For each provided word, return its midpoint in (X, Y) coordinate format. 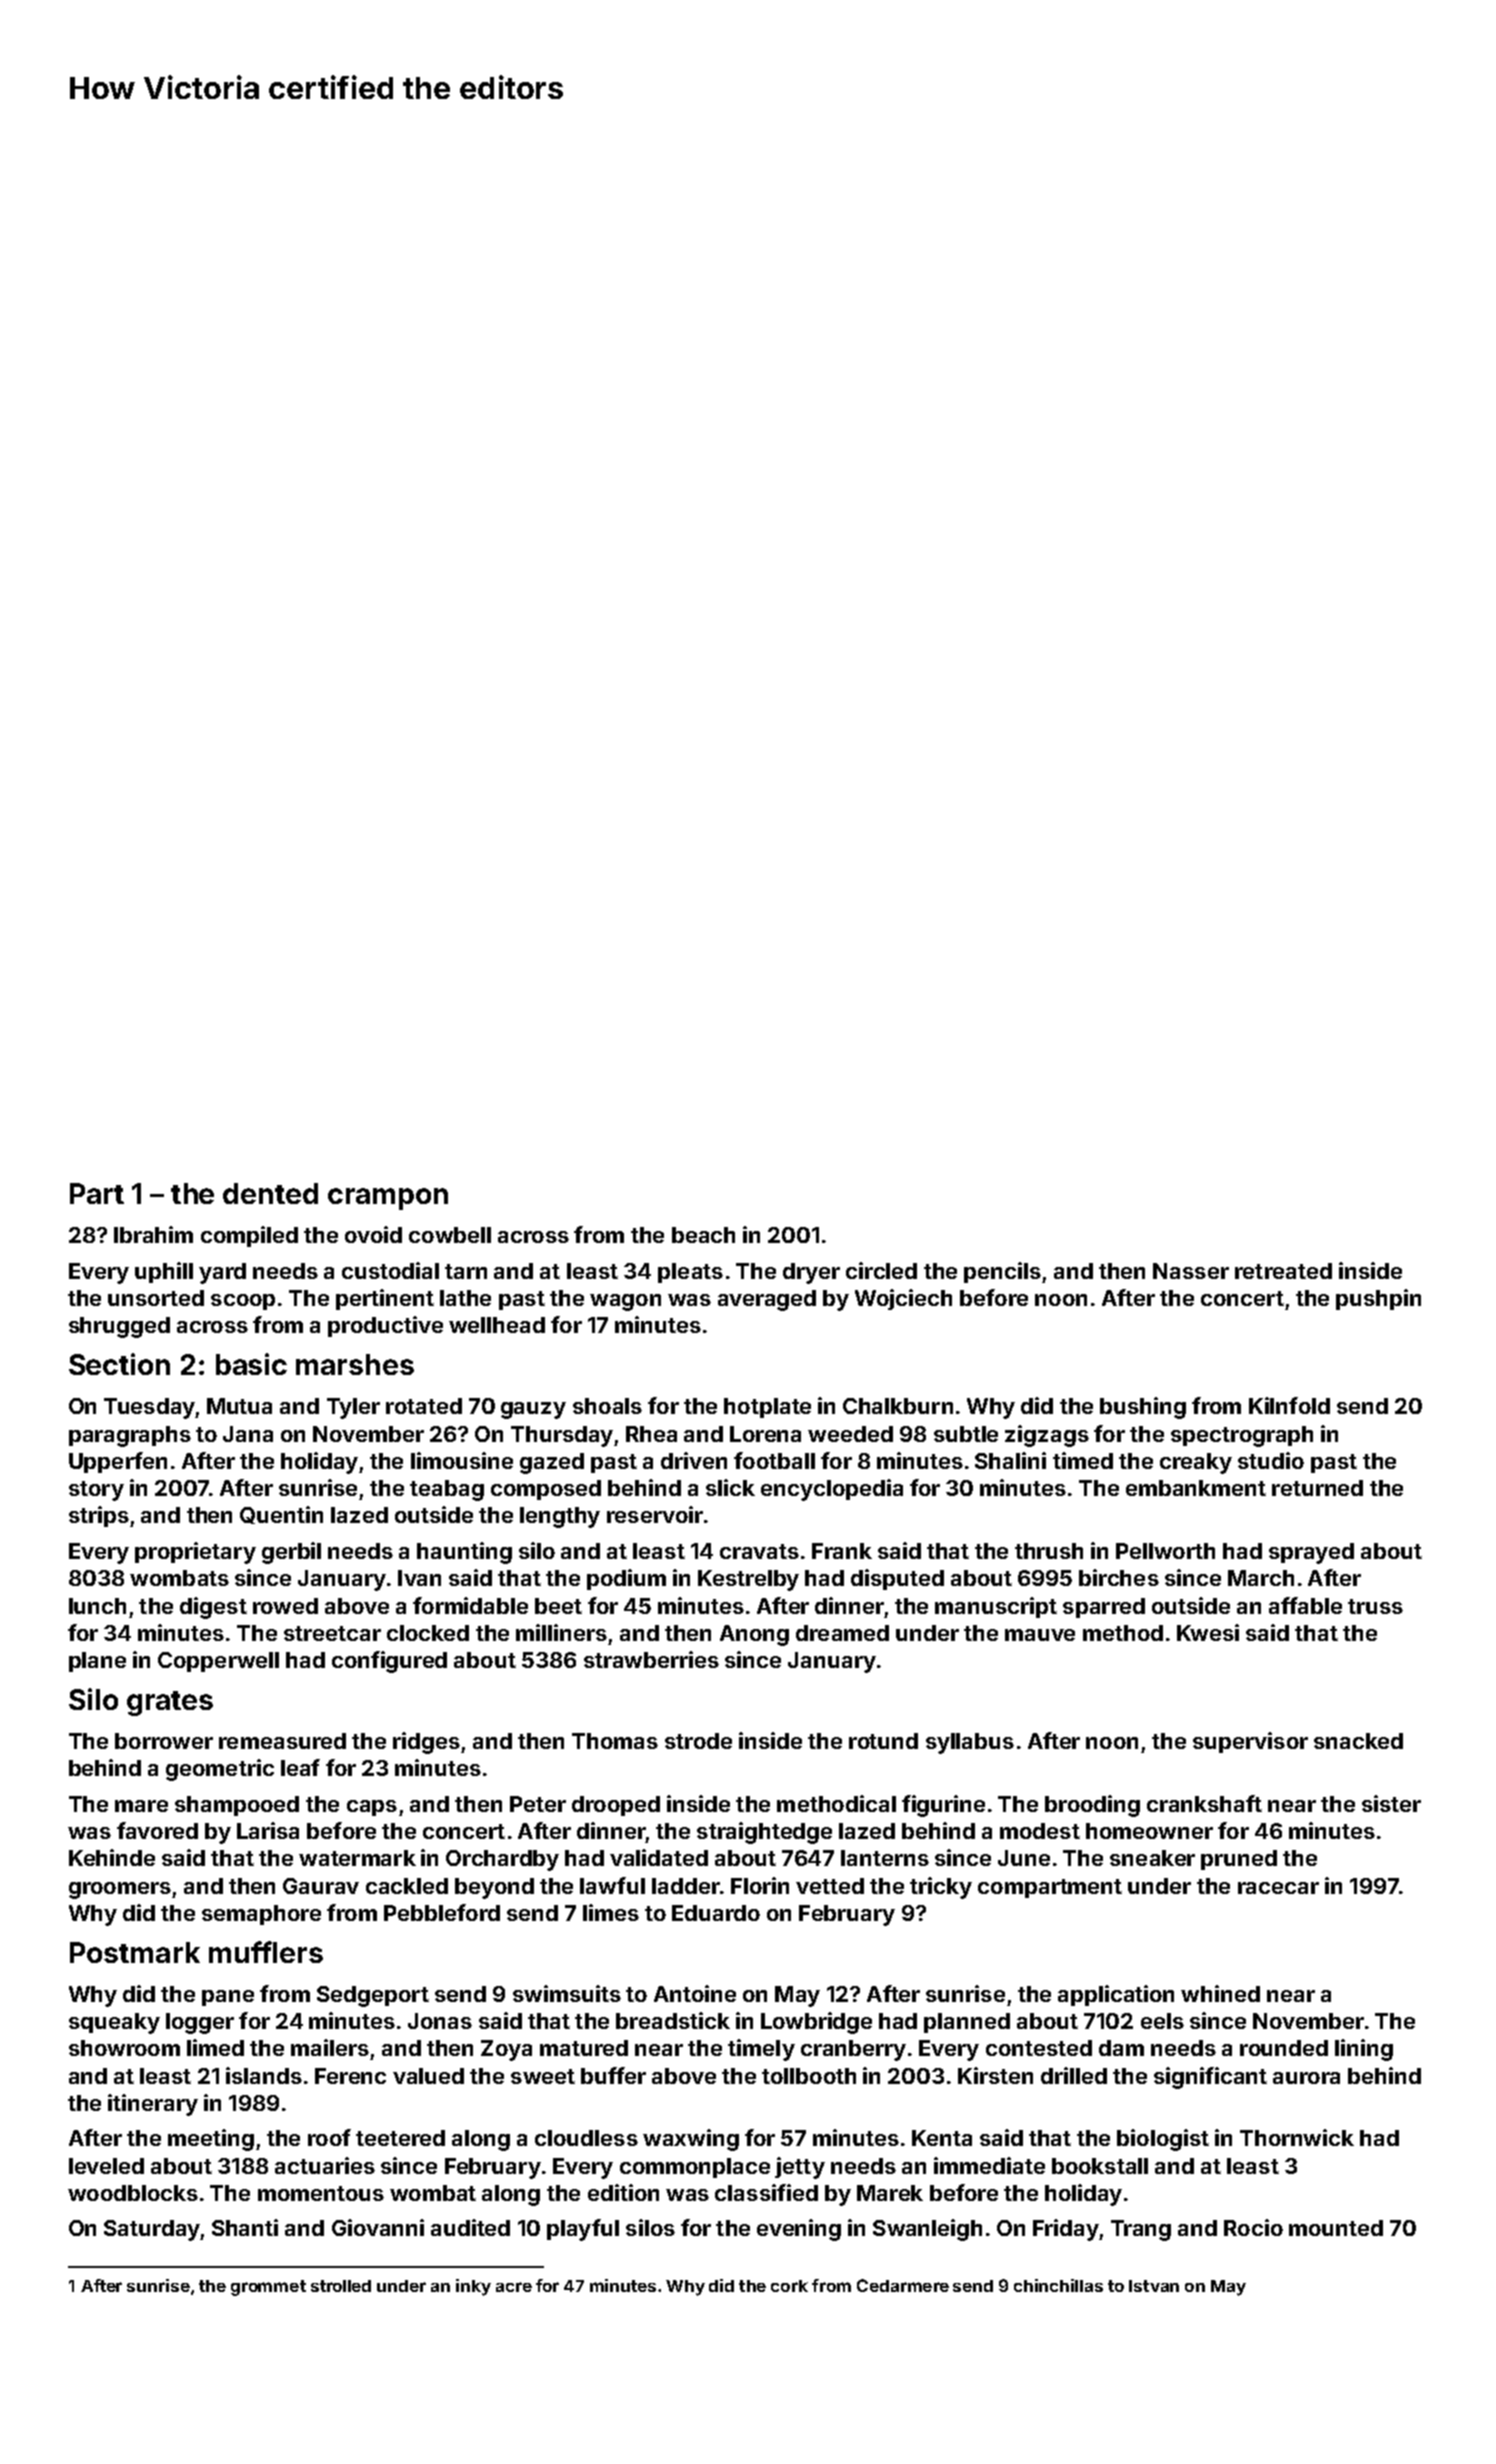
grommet (268, 2288)
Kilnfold (1289, 1405)
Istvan (1154, 2286)
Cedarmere (903, 2285)
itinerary (153, 2105)
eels (1162, 2021)
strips (99, 1516)
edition (623, 2192)
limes (611, 1912)
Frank (842, 1551)
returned (1317, 1488)
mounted (1336, 2228)
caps (372, 1808)
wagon (625, 1302)
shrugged (119, 1327)
